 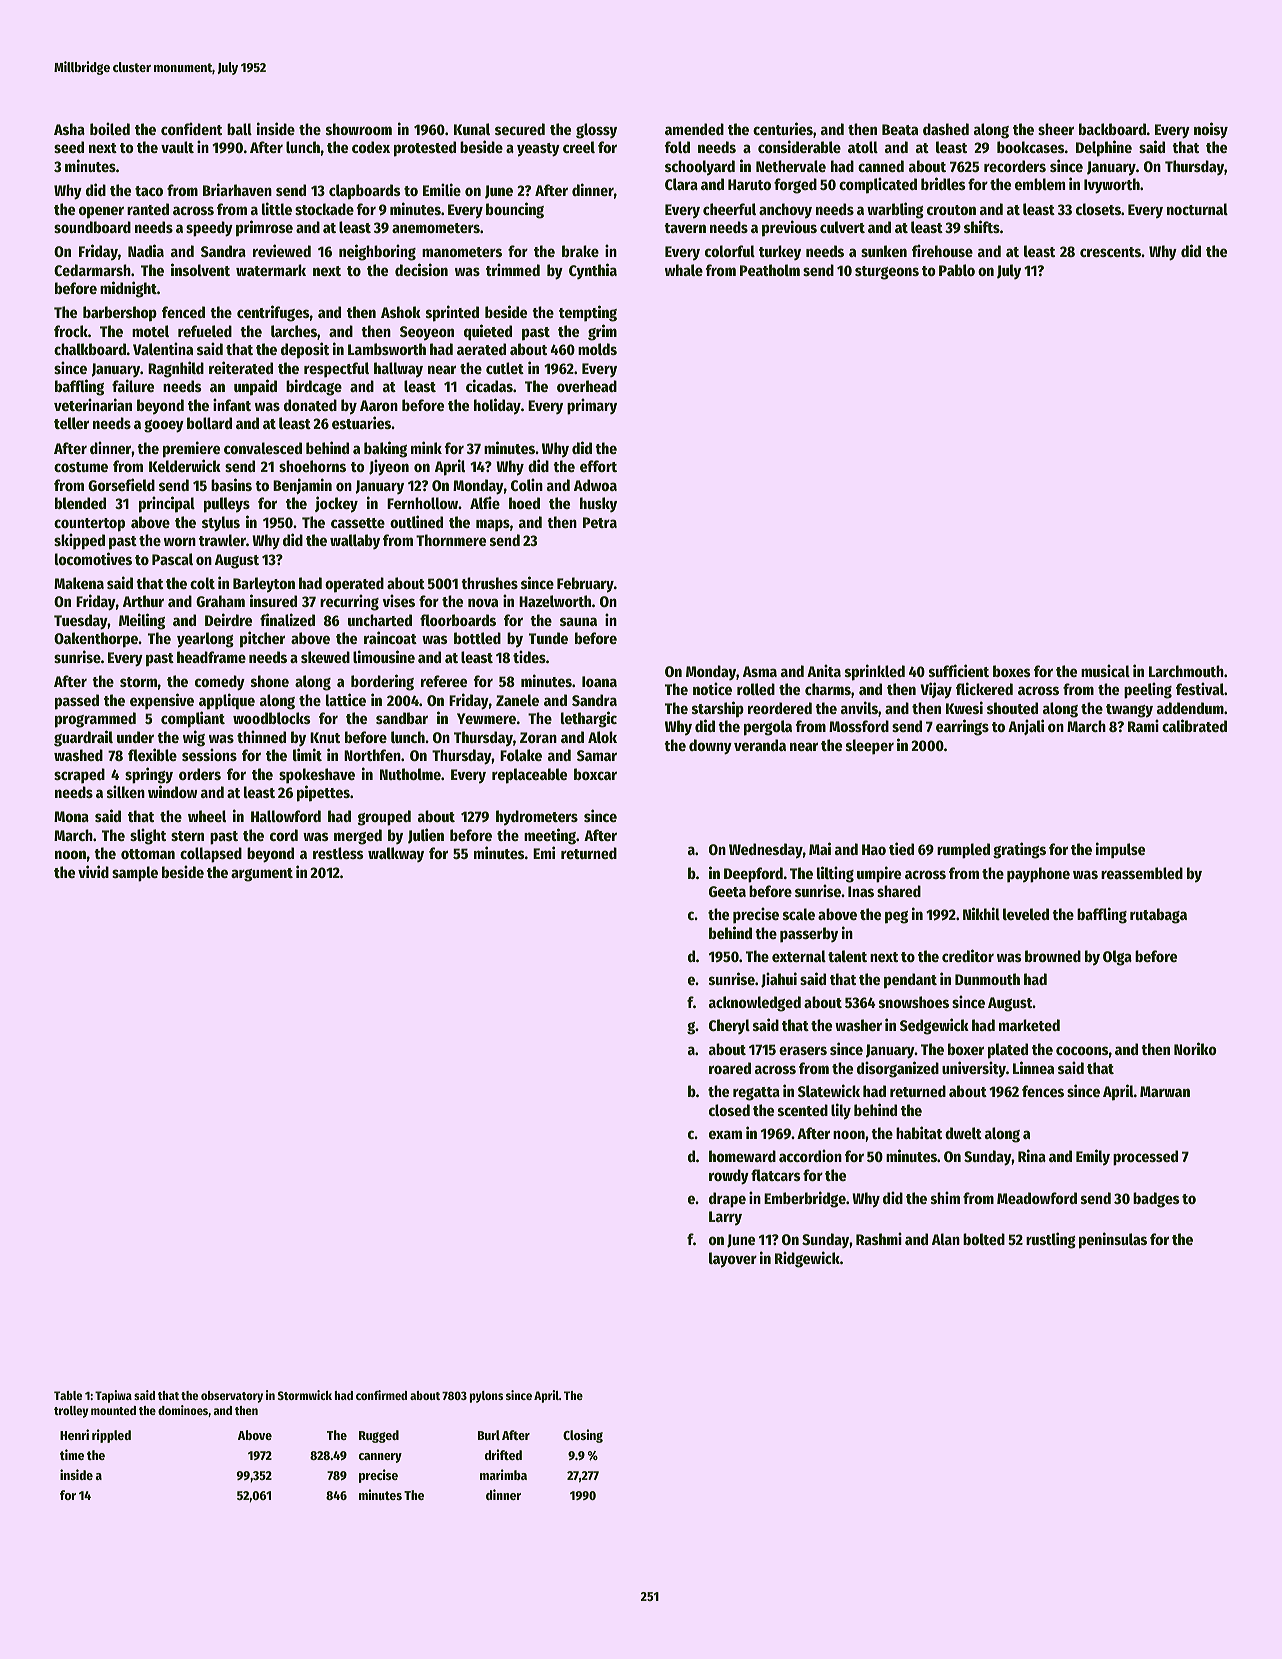 What do you see at coordinates (729, 1110) in the screenshot?
I see `closed` at bounding box center [729, 1110].
